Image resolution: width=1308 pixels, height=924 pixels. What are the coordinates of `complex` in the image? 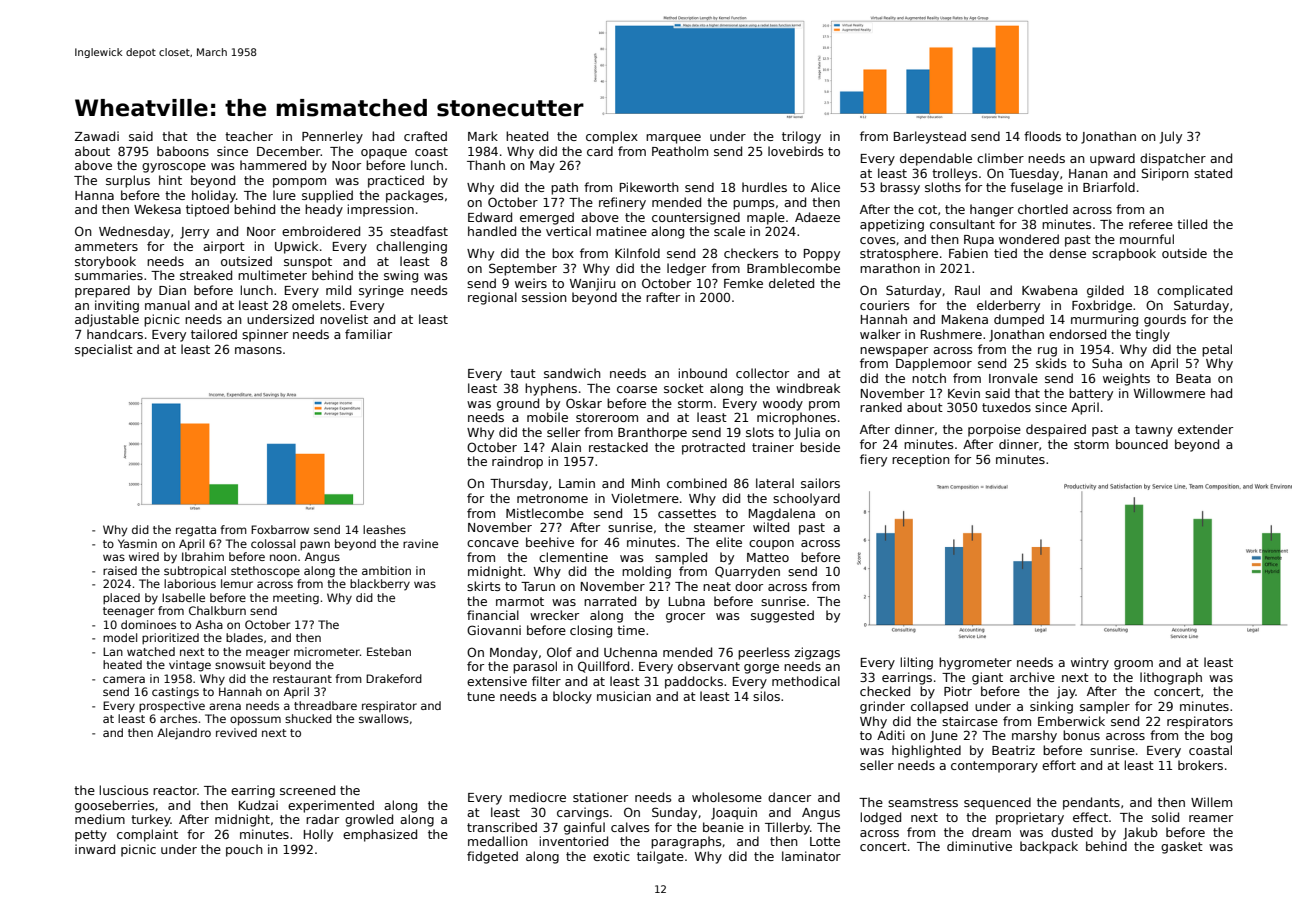 It's located at (612, 137).
